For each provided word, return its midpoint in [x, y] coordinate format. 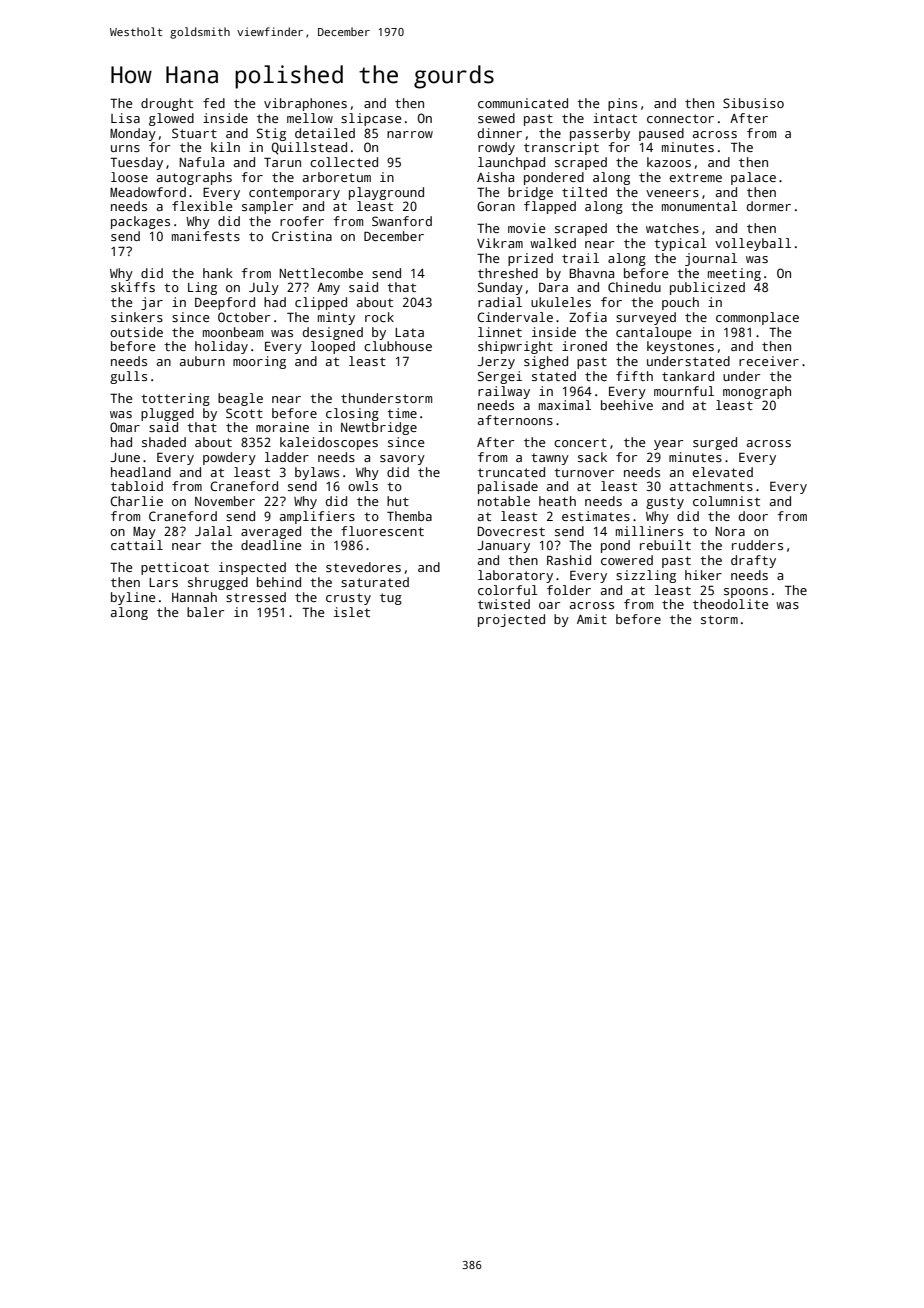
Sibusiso [753, 103]
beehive [627, 405]
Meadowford [148, 192]
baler [205, 612]
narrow [410, 134]
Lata [409, 332]
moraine [282, 427]
